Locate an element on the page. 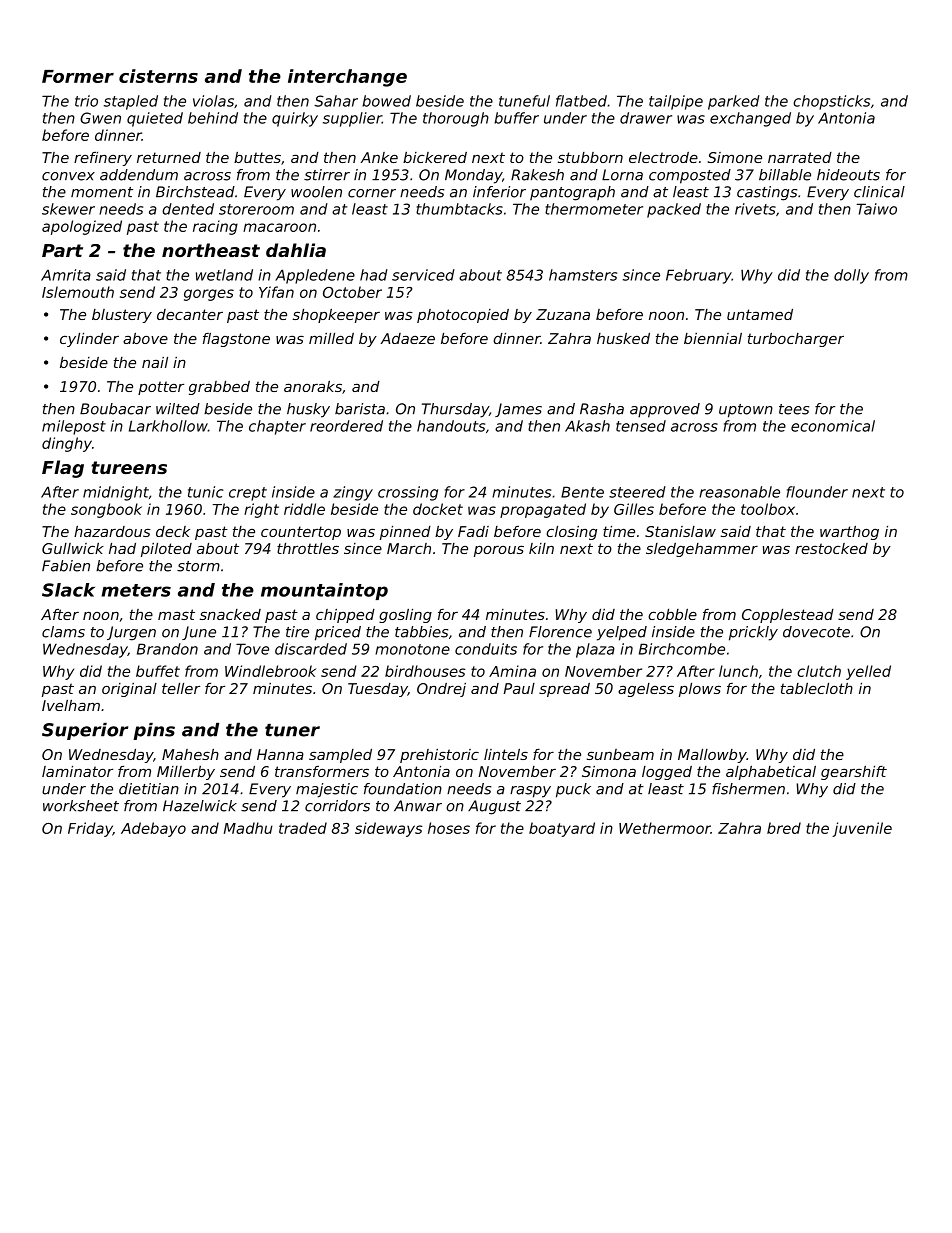  Anke is located at coordinates (379, 157).
